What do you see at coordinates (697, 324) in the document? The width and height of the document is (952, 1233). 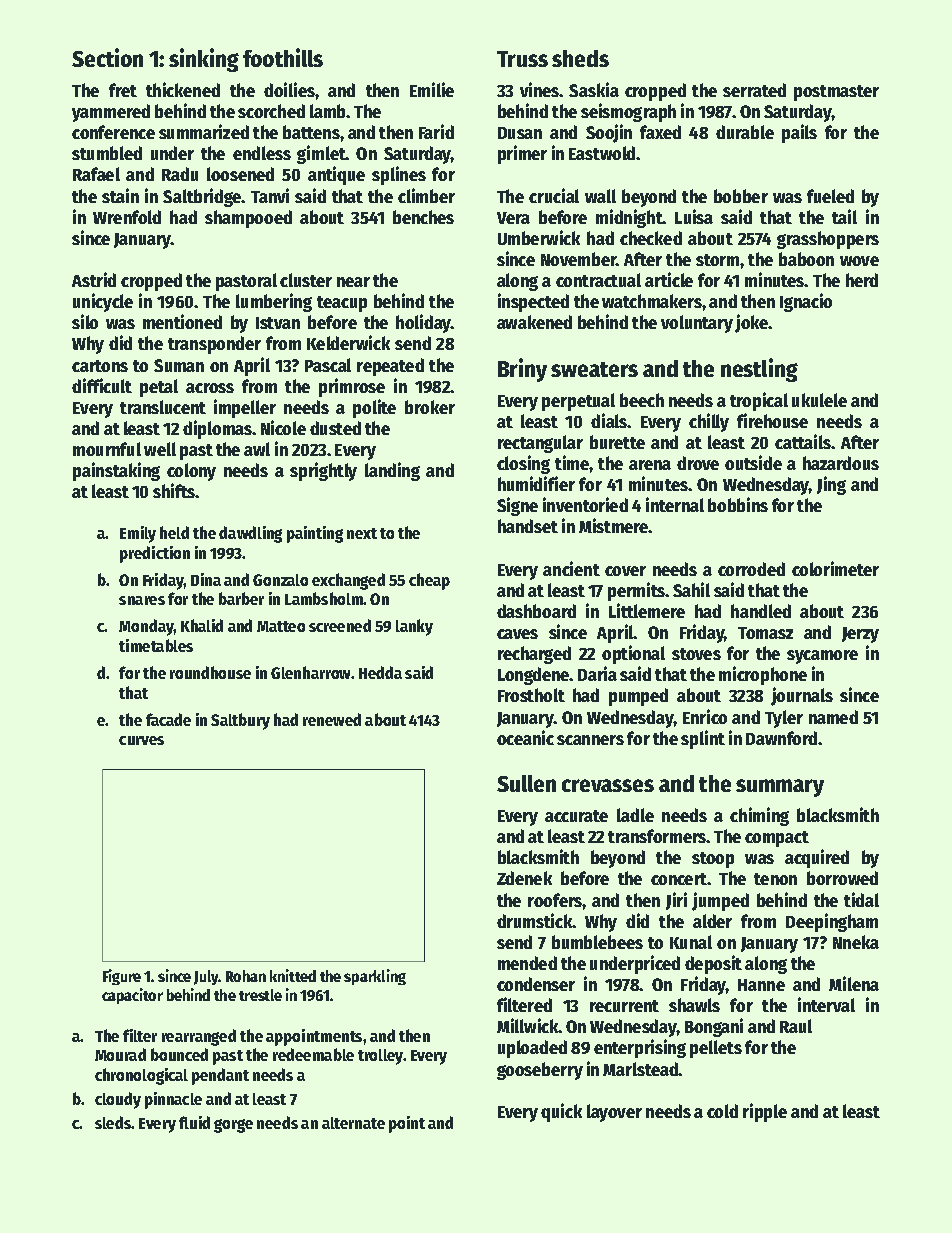 I see `voluntary` at bounding box center [697, 324].
